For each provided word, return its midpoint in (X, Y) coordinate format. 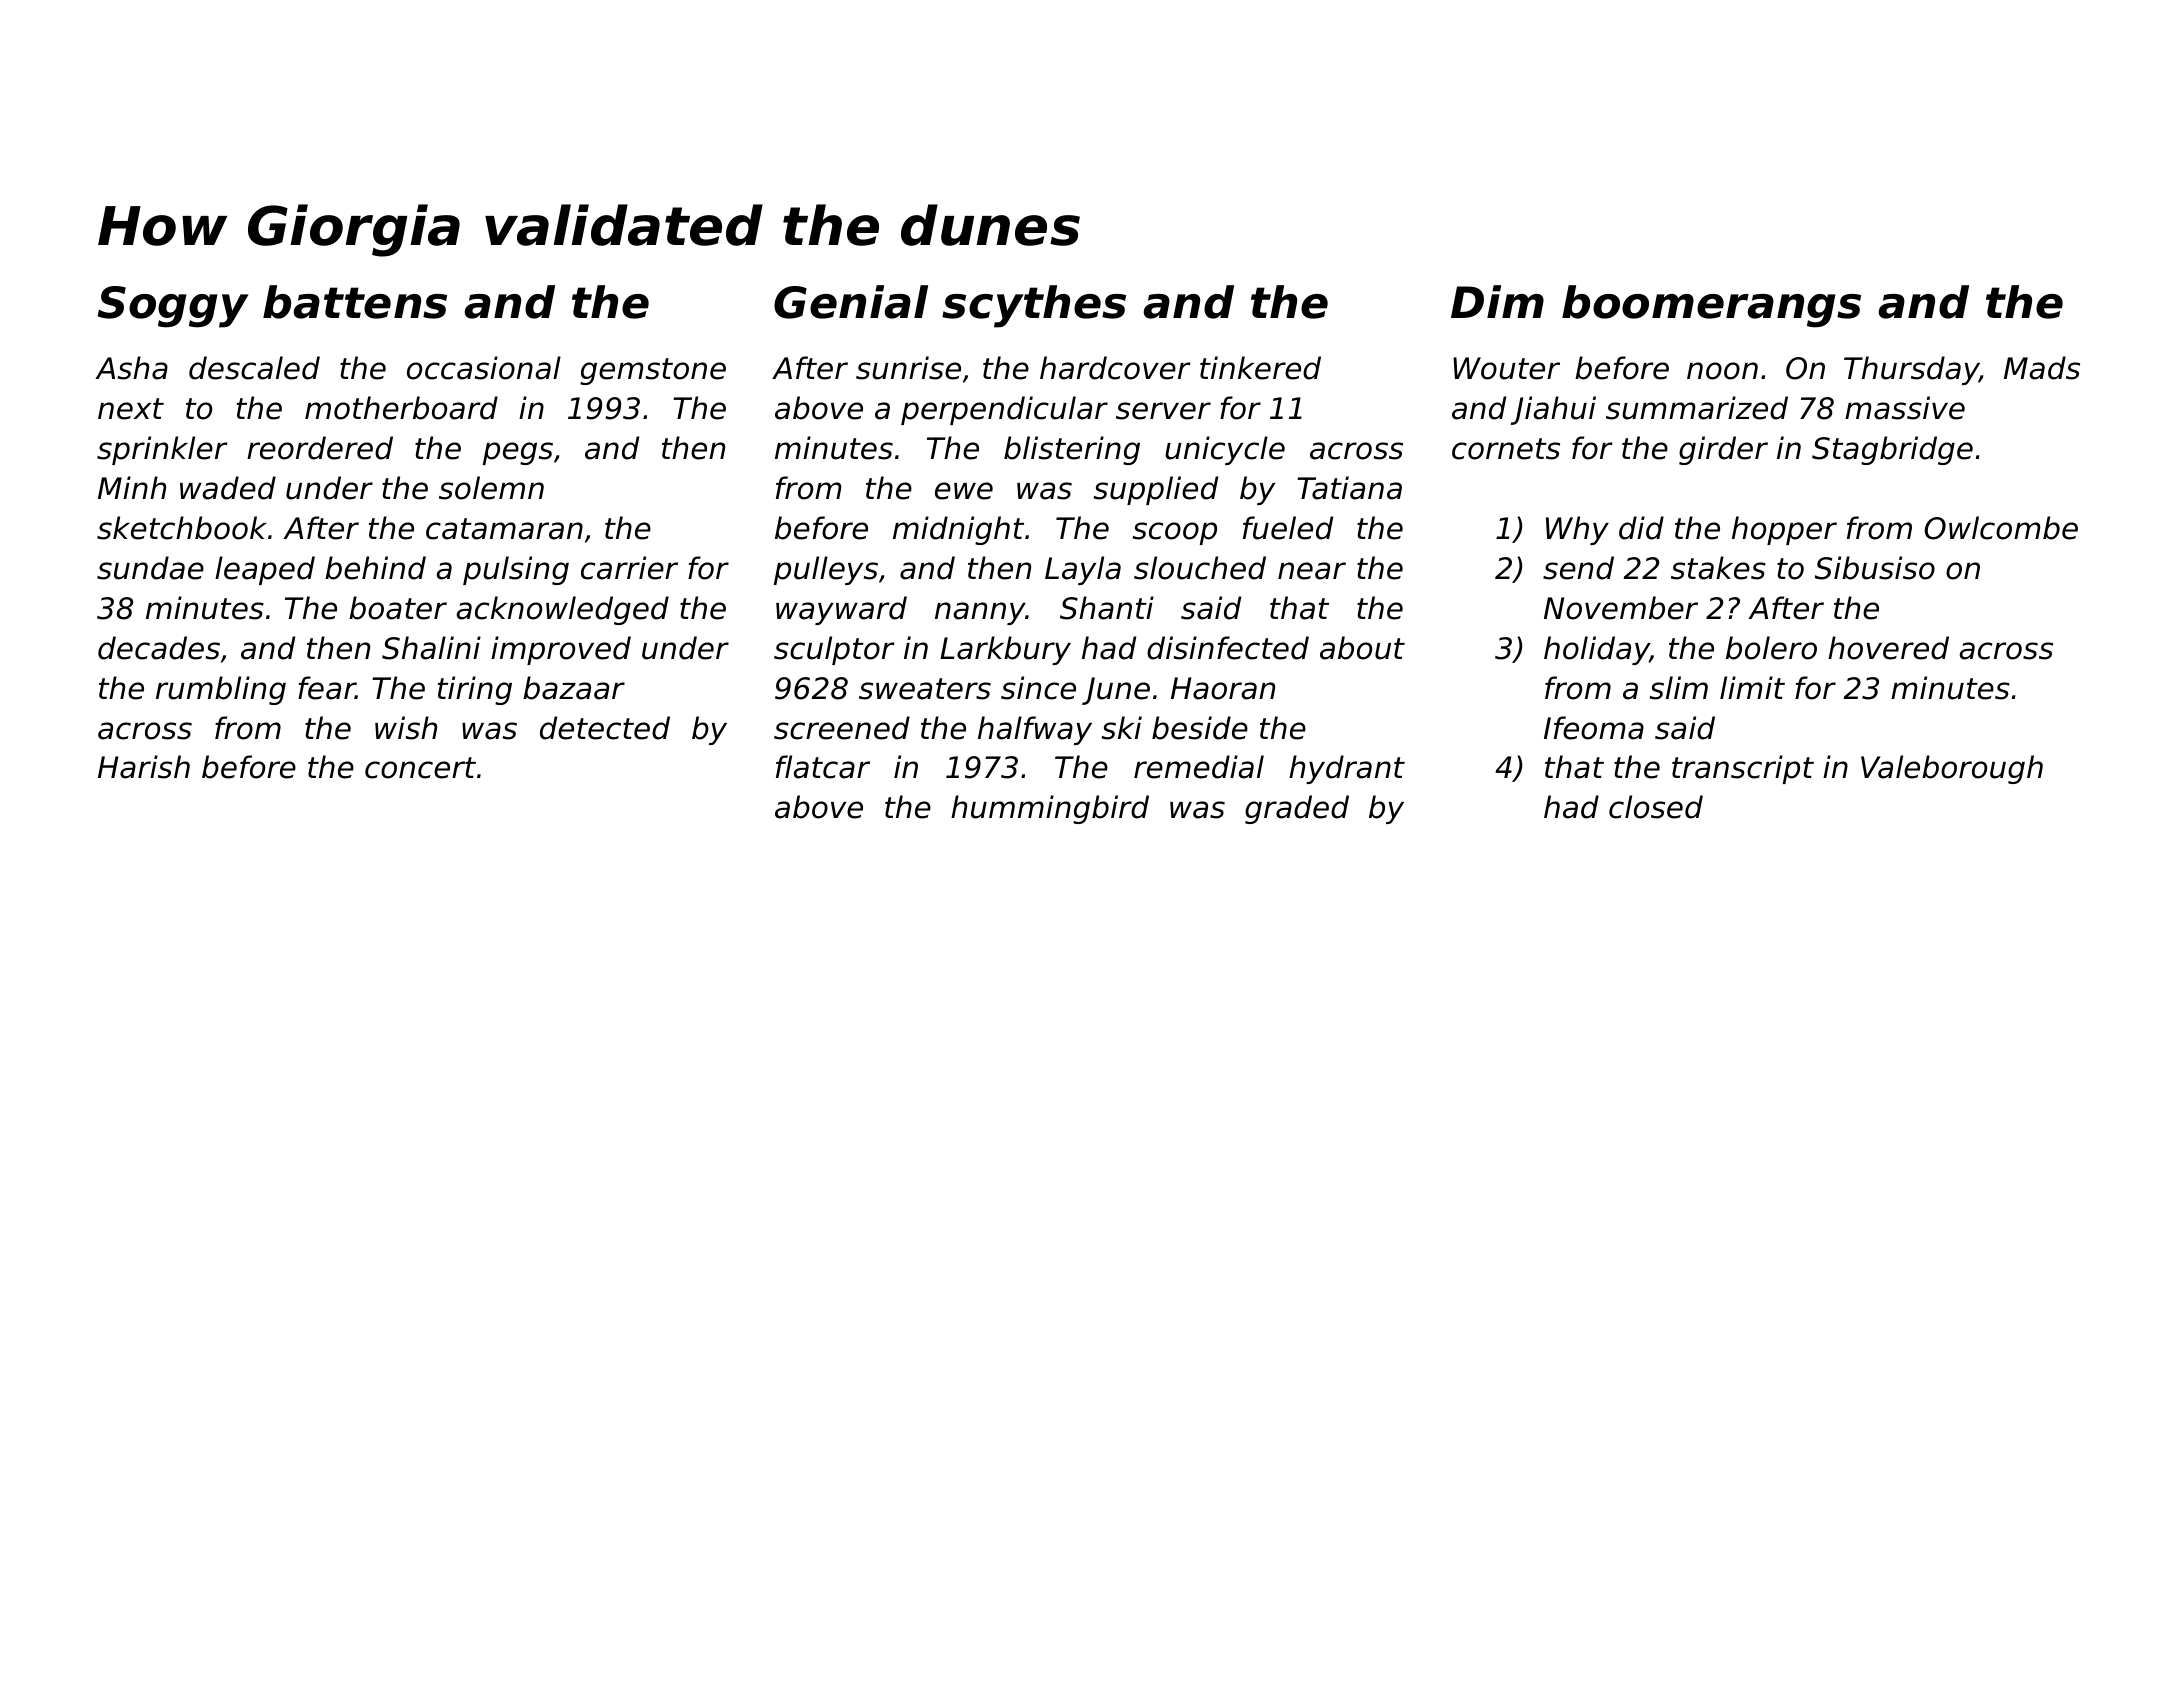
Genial (851, 302)
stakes (1718, 568)
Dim (1497, 301)
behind (375, 568)
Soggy (173, 307)
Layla (1083, 570)
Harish (144, 767)
